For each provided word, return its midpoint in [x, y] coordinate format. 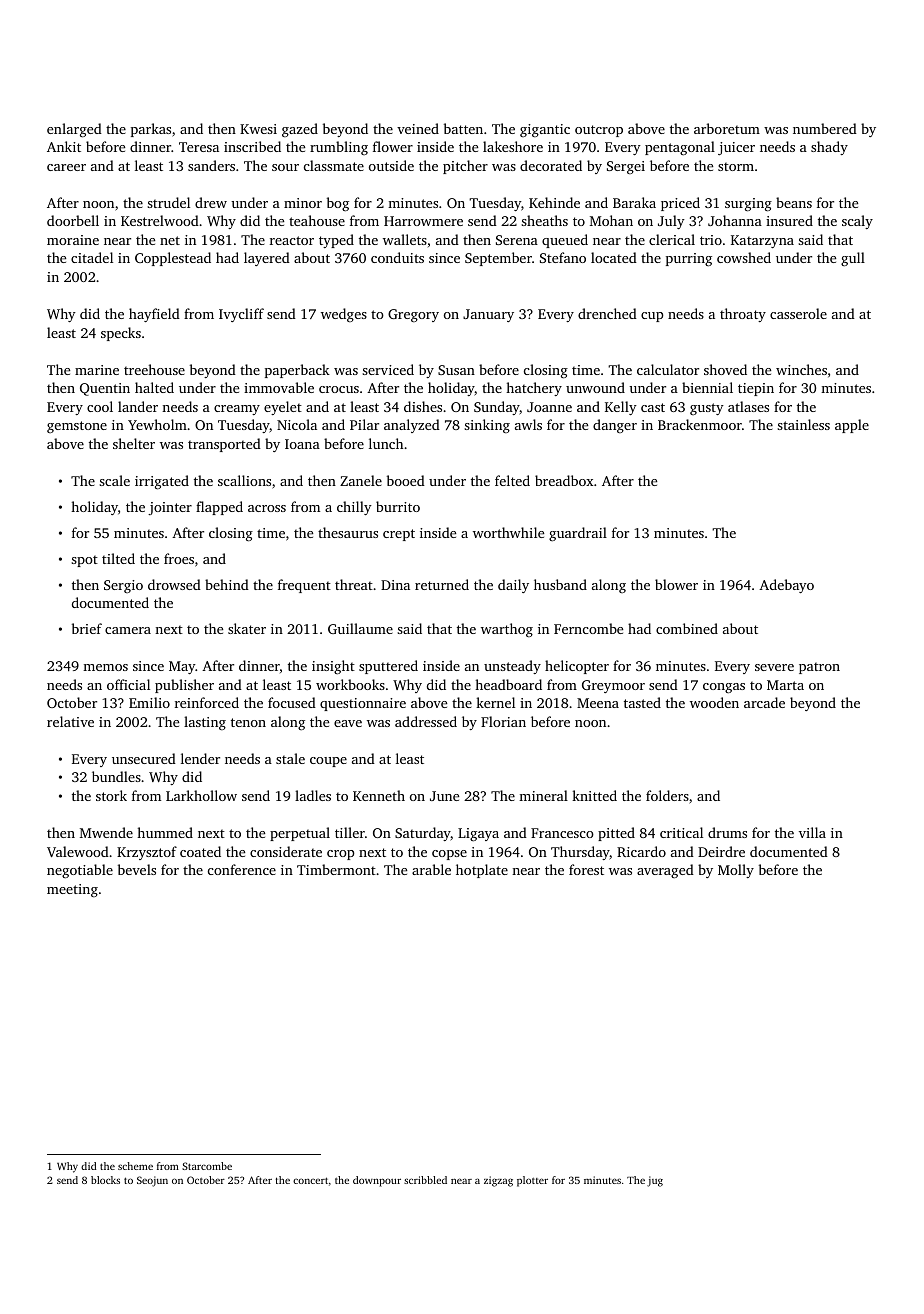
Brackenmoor [700, 424]
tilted [118, 558]
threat [354, 584]
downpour [377, 1181]
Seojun [152, 1181]
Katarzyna [762, 241]
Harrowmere [423, 221]
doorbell [73, 220]
